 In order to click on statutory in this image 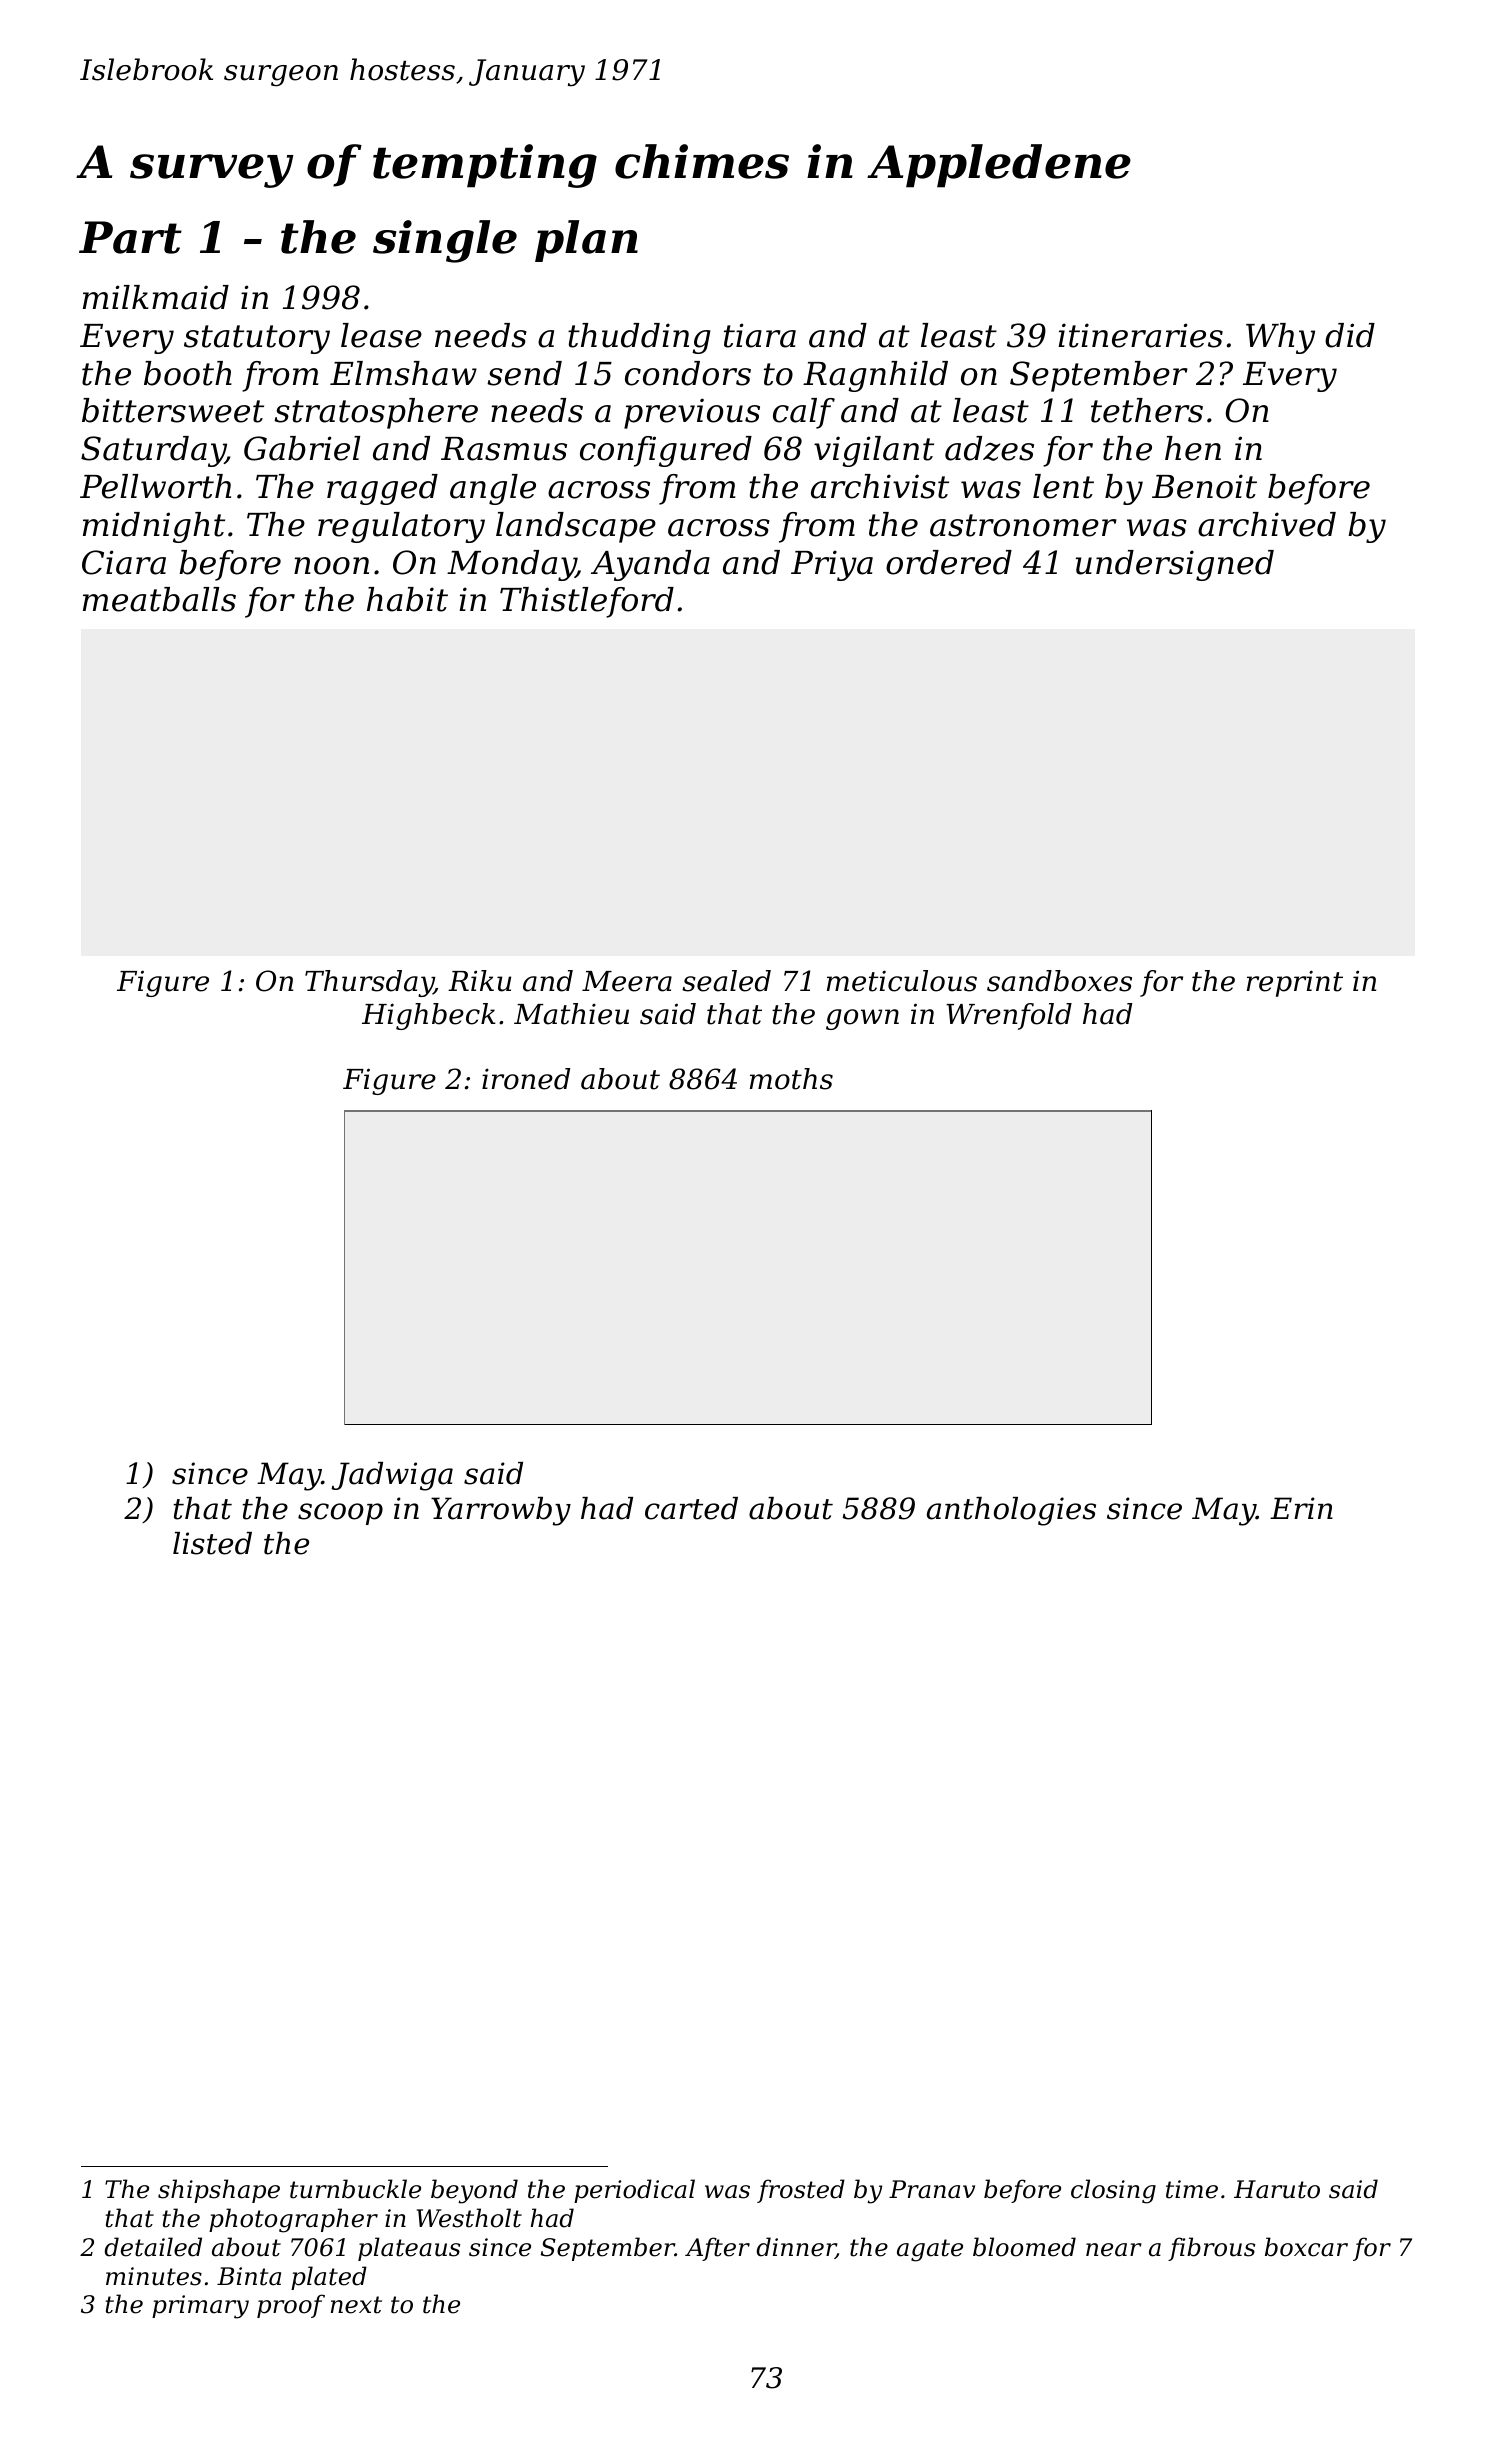, I will do `click(257, 339)`.
